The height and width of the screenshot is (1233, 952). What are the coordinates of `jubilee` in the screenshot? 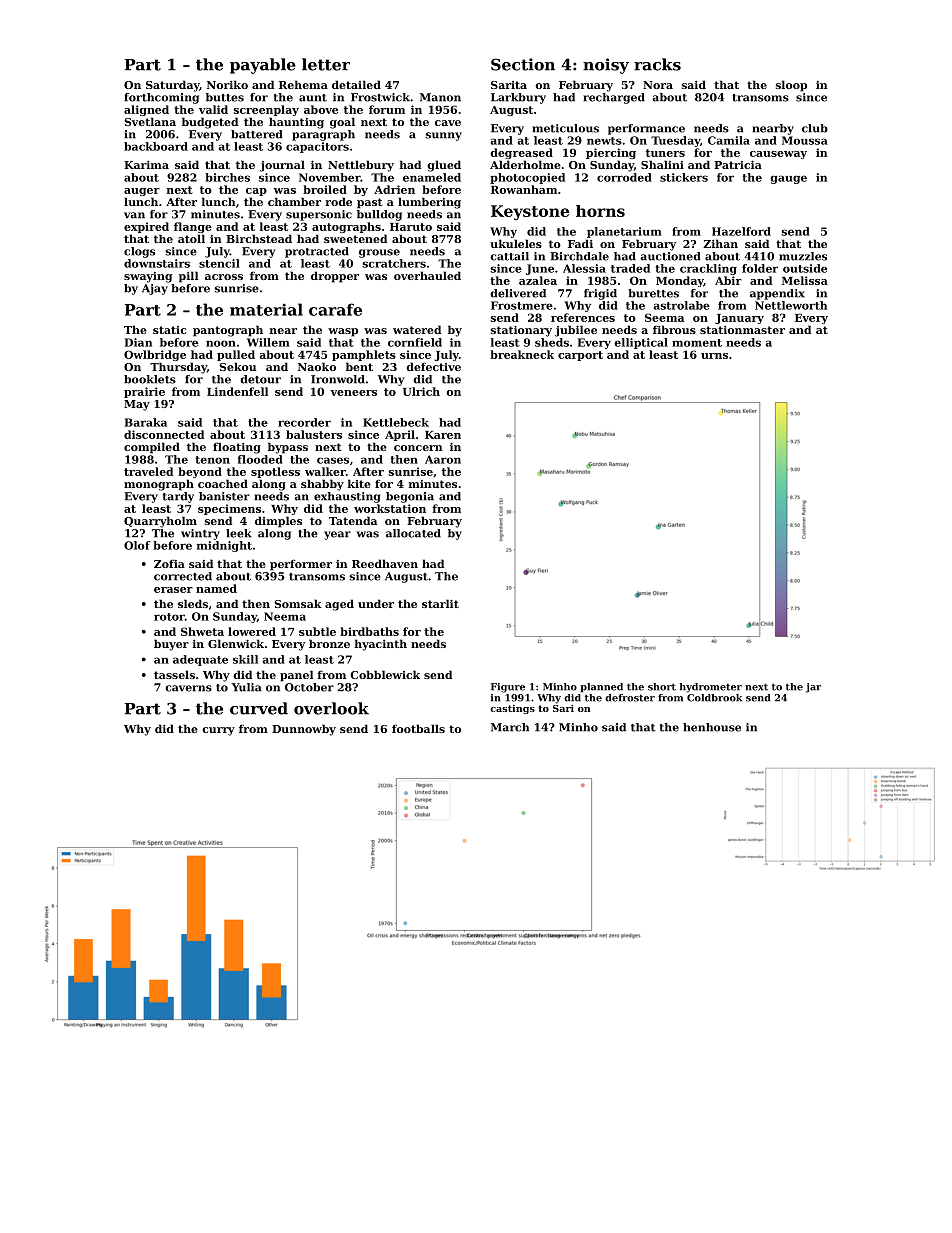 It's located at (576, 331).
